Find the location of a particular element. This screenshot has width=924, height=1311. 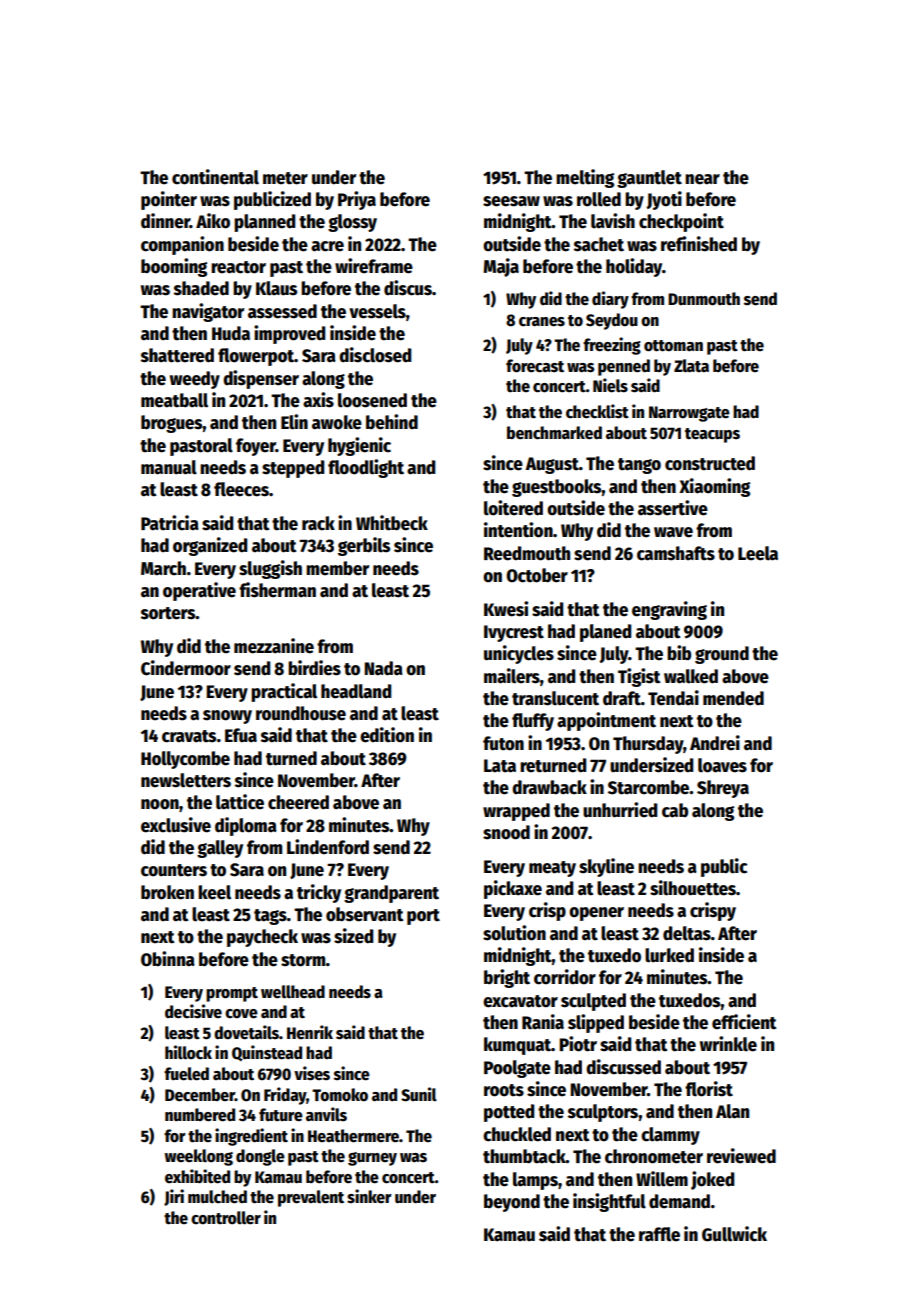

Xiaoming is located at coordinates (714, 487).
